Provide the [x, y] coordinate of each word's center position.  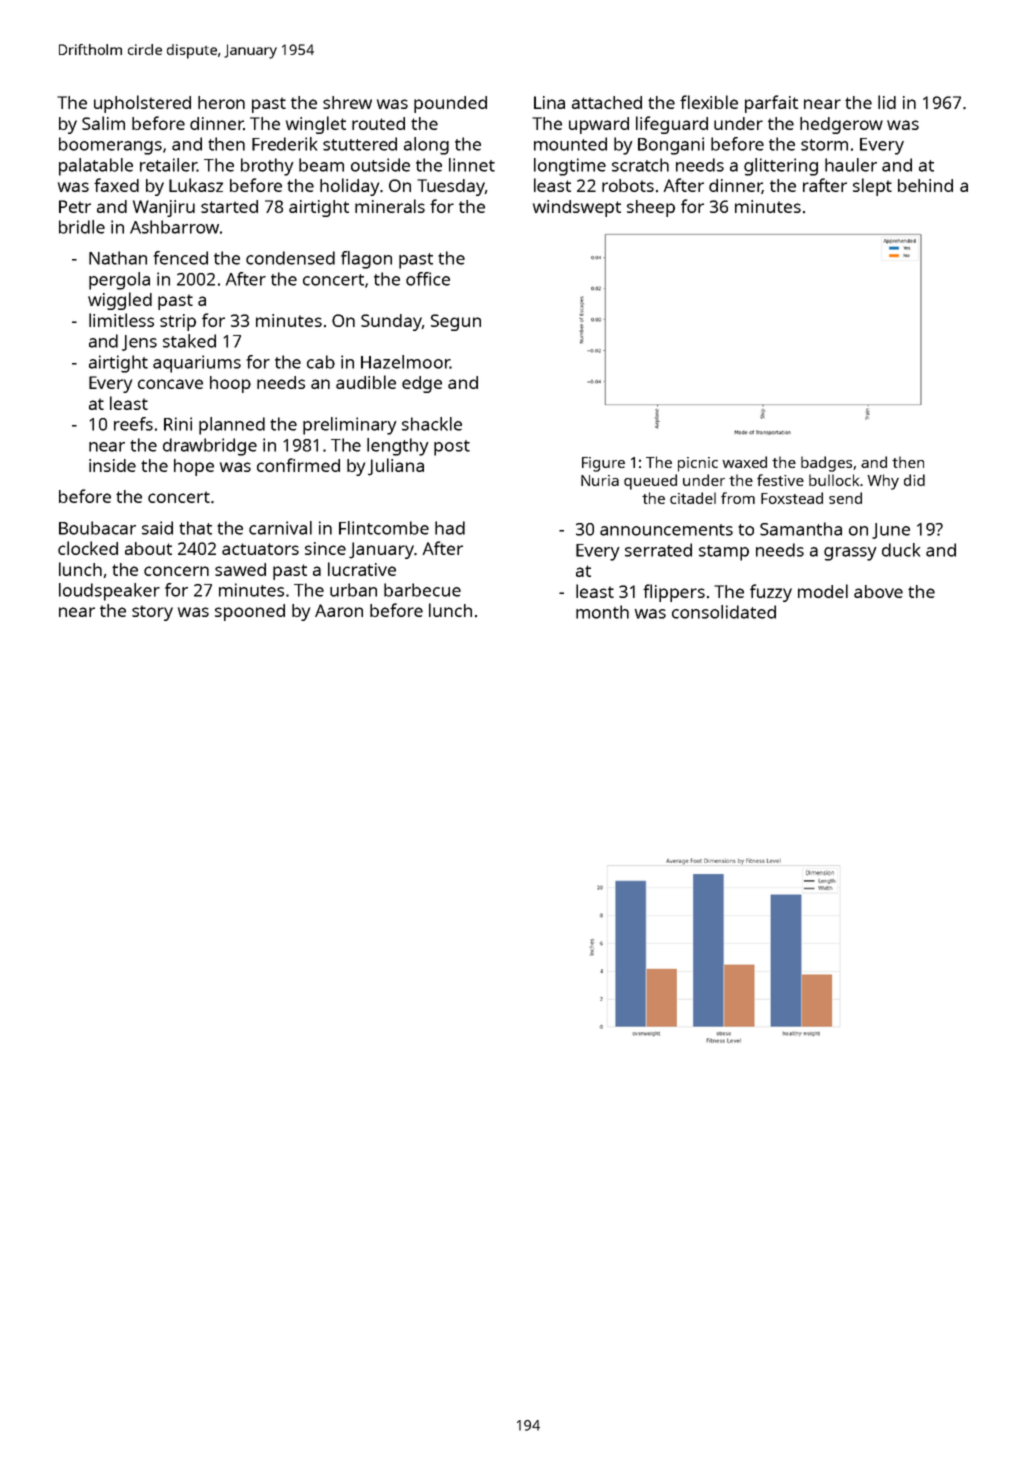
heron [221, 102]
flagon [366, 260]
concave [170, 384]
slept [872, 187]
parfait [771, 104]
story [152, 613]
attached [607, 102]
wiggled [120, 301]
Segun [456, 322]
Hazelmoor [405, 362]
